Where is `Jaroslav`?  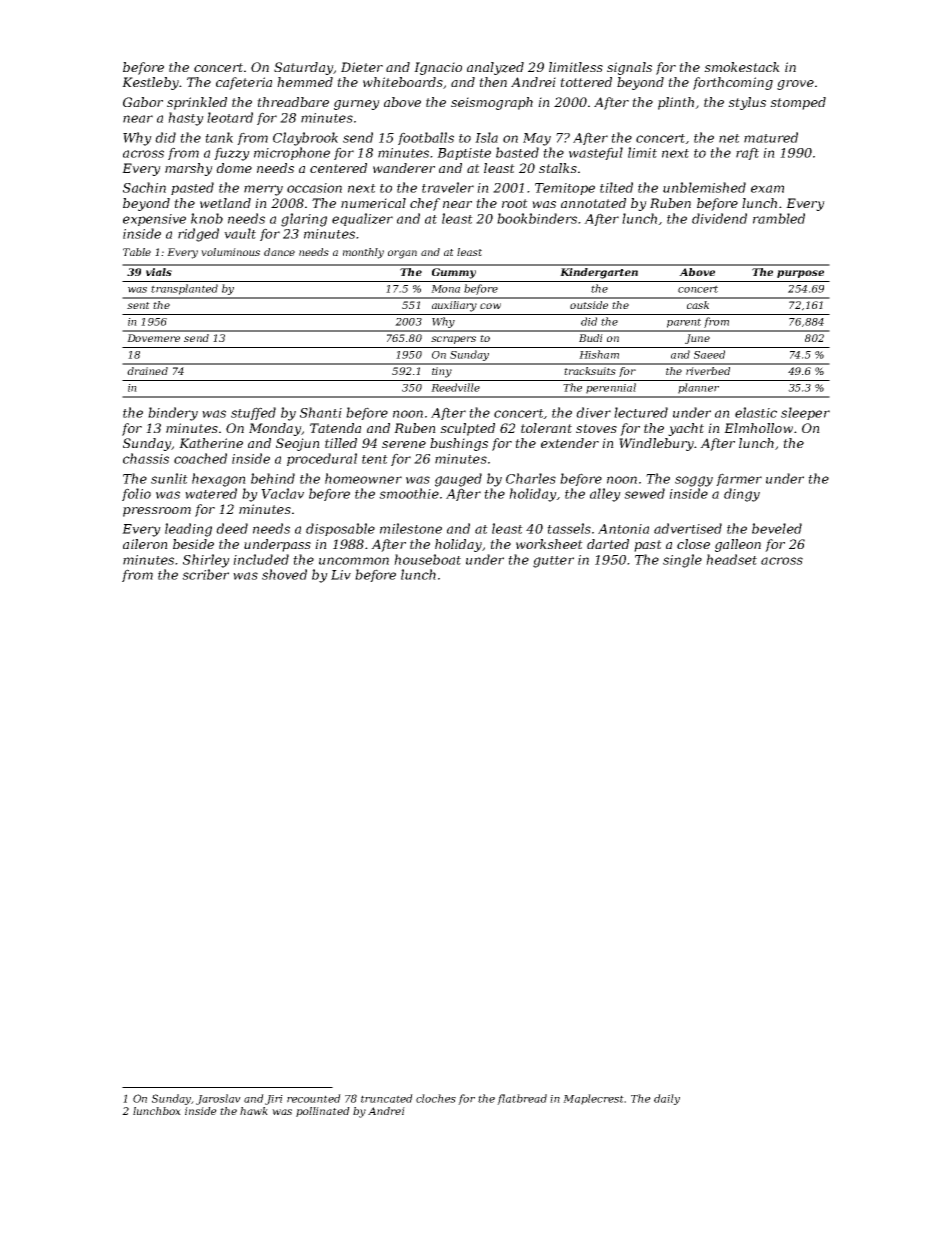
Jaroslav is located at coordinates (218, 1099).
